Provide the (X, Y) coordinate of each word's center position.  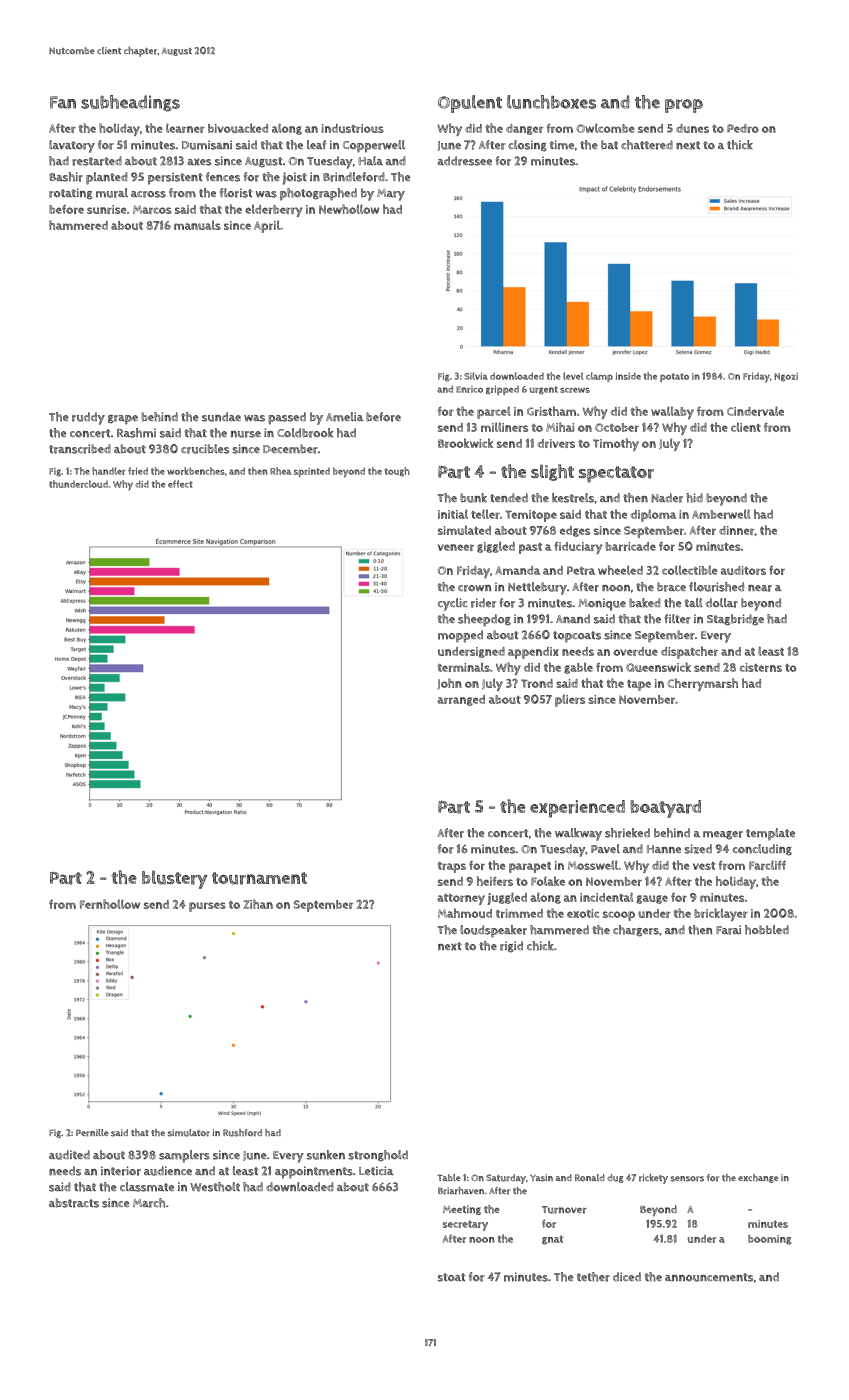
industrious (352, 128)
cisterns (761, 667)
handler (109, 471)
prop (684, 106)
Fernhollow (110, 904)
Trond (537, 683)
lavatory (72, 146)
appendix (533, 653)
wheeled (620, 570)
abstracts (74, 1203)
